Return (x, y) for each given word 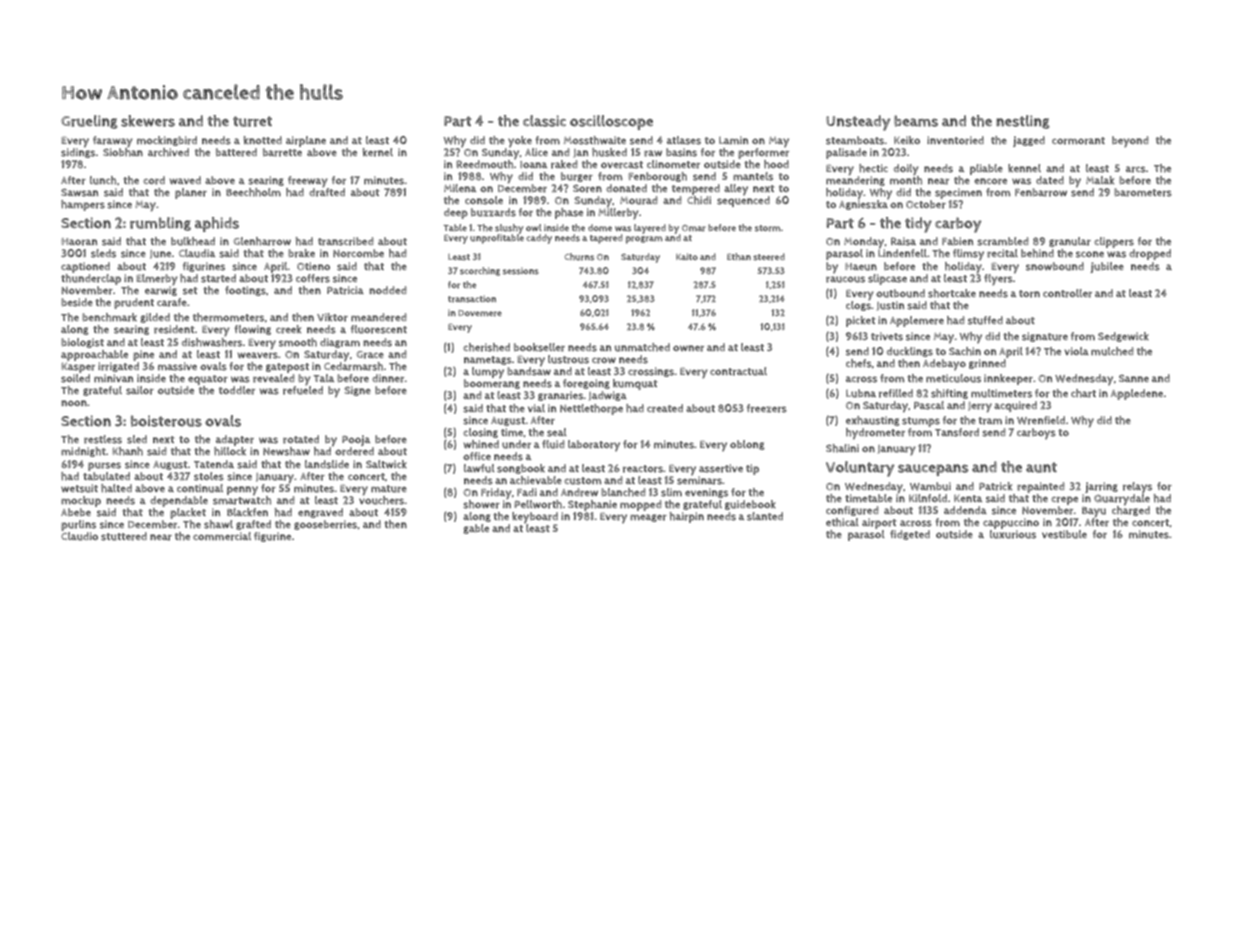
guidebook (750, 505)
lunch (103, 180)
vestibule (1064, 534)
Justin (890, 306)
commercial (222, 536)
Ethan (739, 257)
